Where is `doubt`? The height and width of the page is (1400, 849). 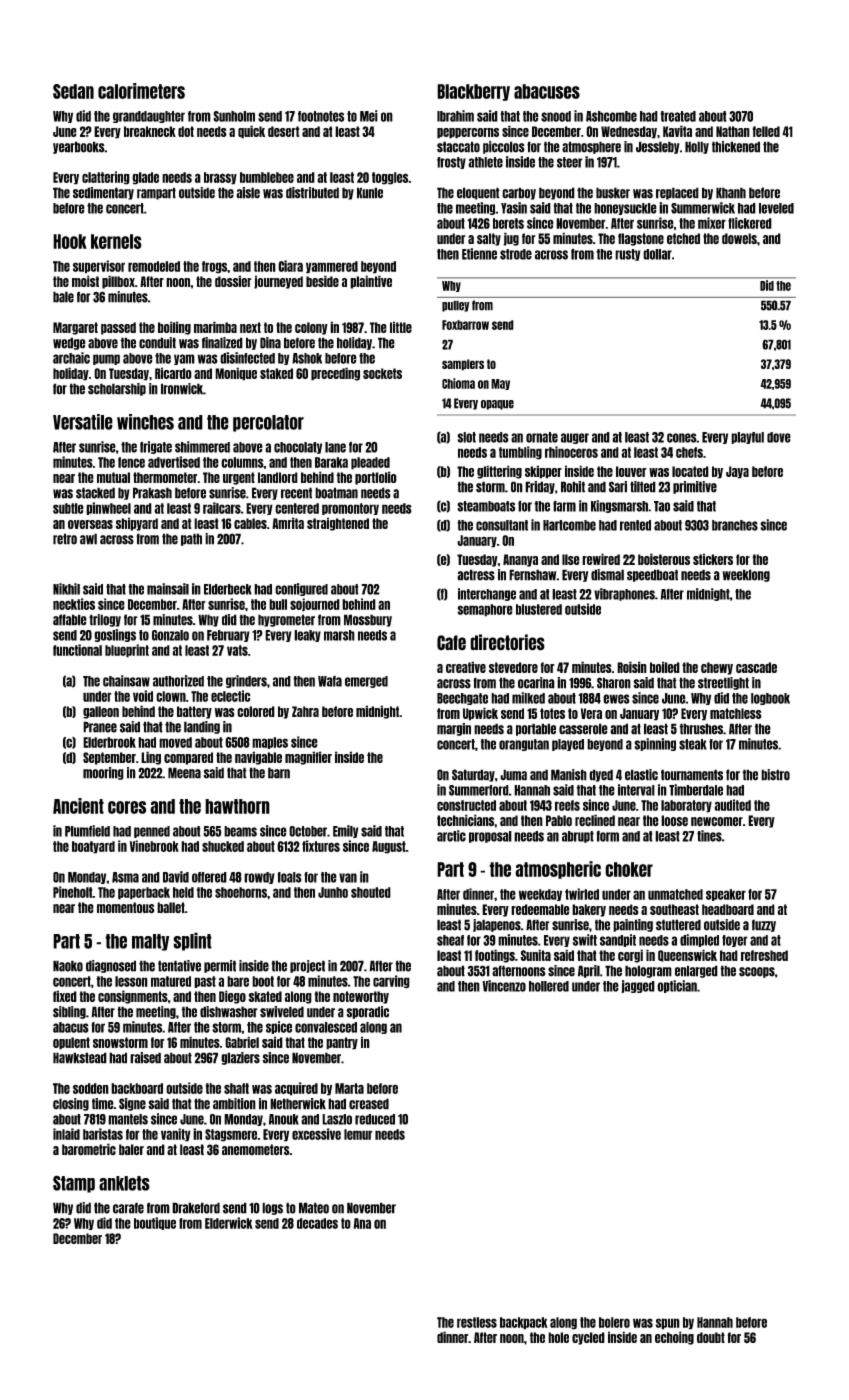
doubt is located at coordinates (711, 1337).
